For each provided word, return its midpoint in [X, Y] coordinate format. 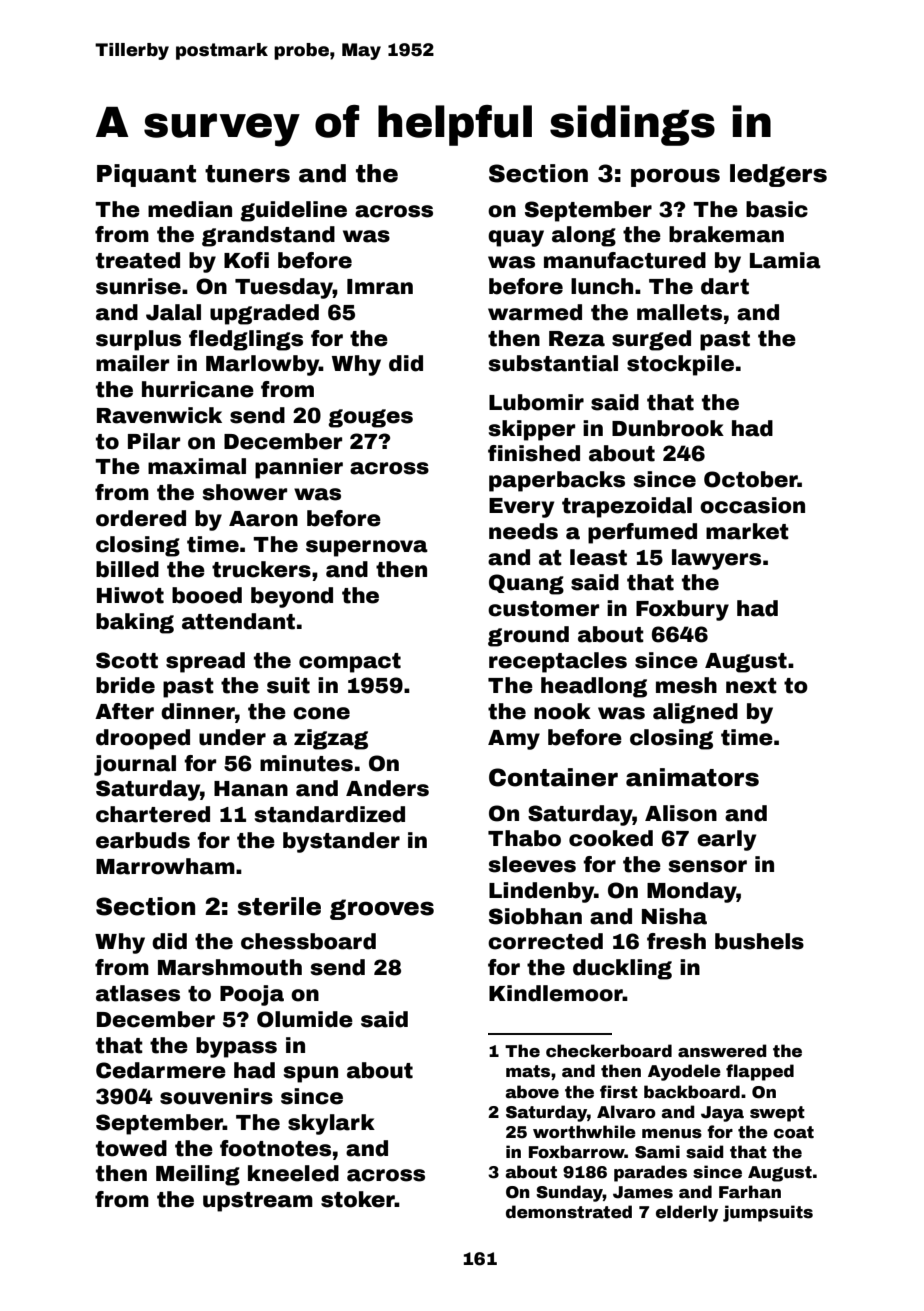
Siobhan [535, 916]
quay [516, 238]
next [751, 686]
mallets [679, 312]
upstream [258, 1202]
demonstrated [569, 1212]
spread [205, 662]
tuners [247, 174]
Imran [380, 287]
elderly [687, 1213]
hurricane [198, 389]
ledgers [778, 175]
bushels [759, 941]
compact [350, 663]
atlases [138, 993]
